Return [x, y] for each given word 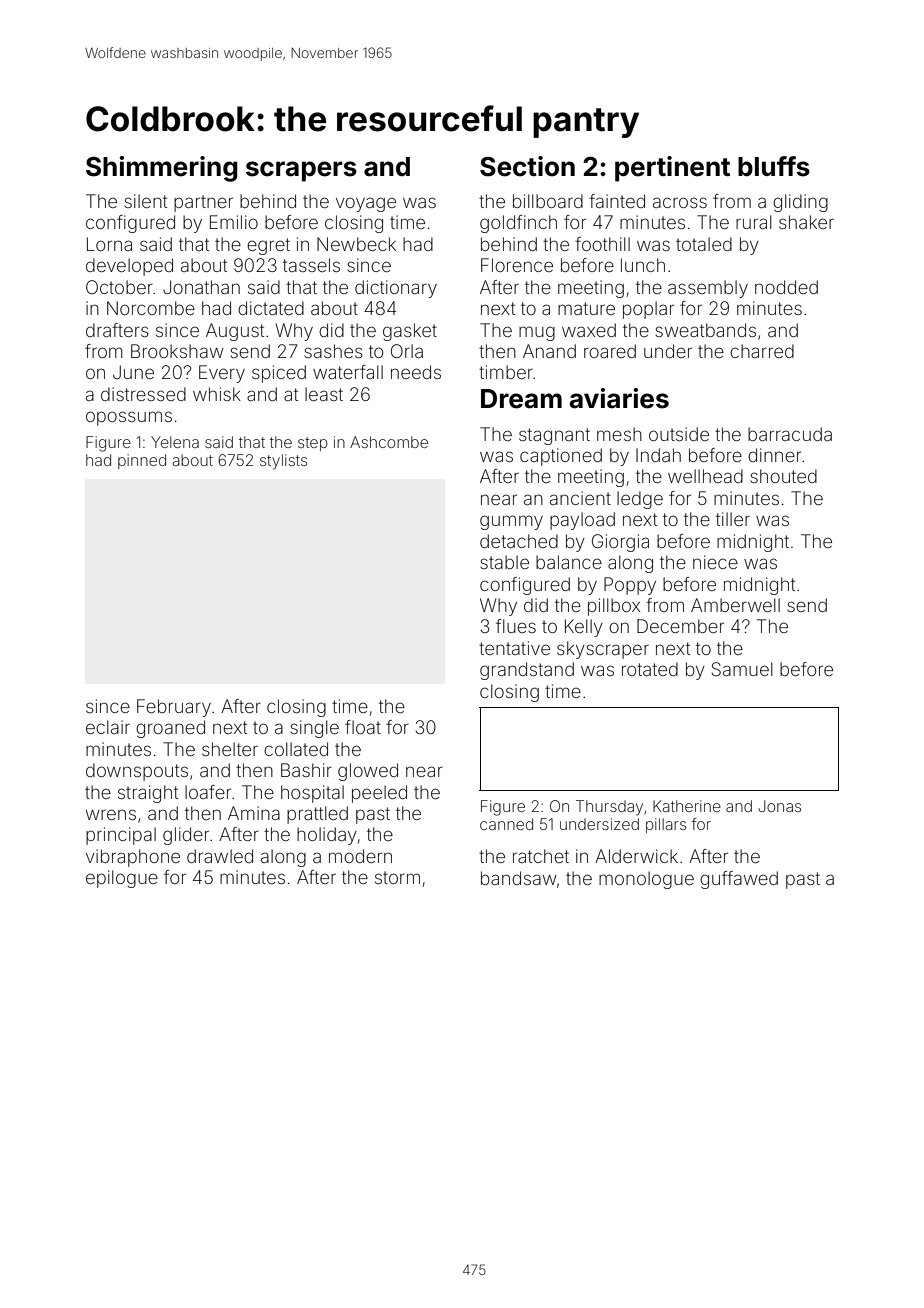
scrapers [301, 171]
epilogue [122, 879]
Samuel [742, 669]
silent [145, 201]
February [174, 708]
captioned [561, 457]
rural [754, 222]
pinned [142, 461]
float [363, 727]
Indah [658, 455]
